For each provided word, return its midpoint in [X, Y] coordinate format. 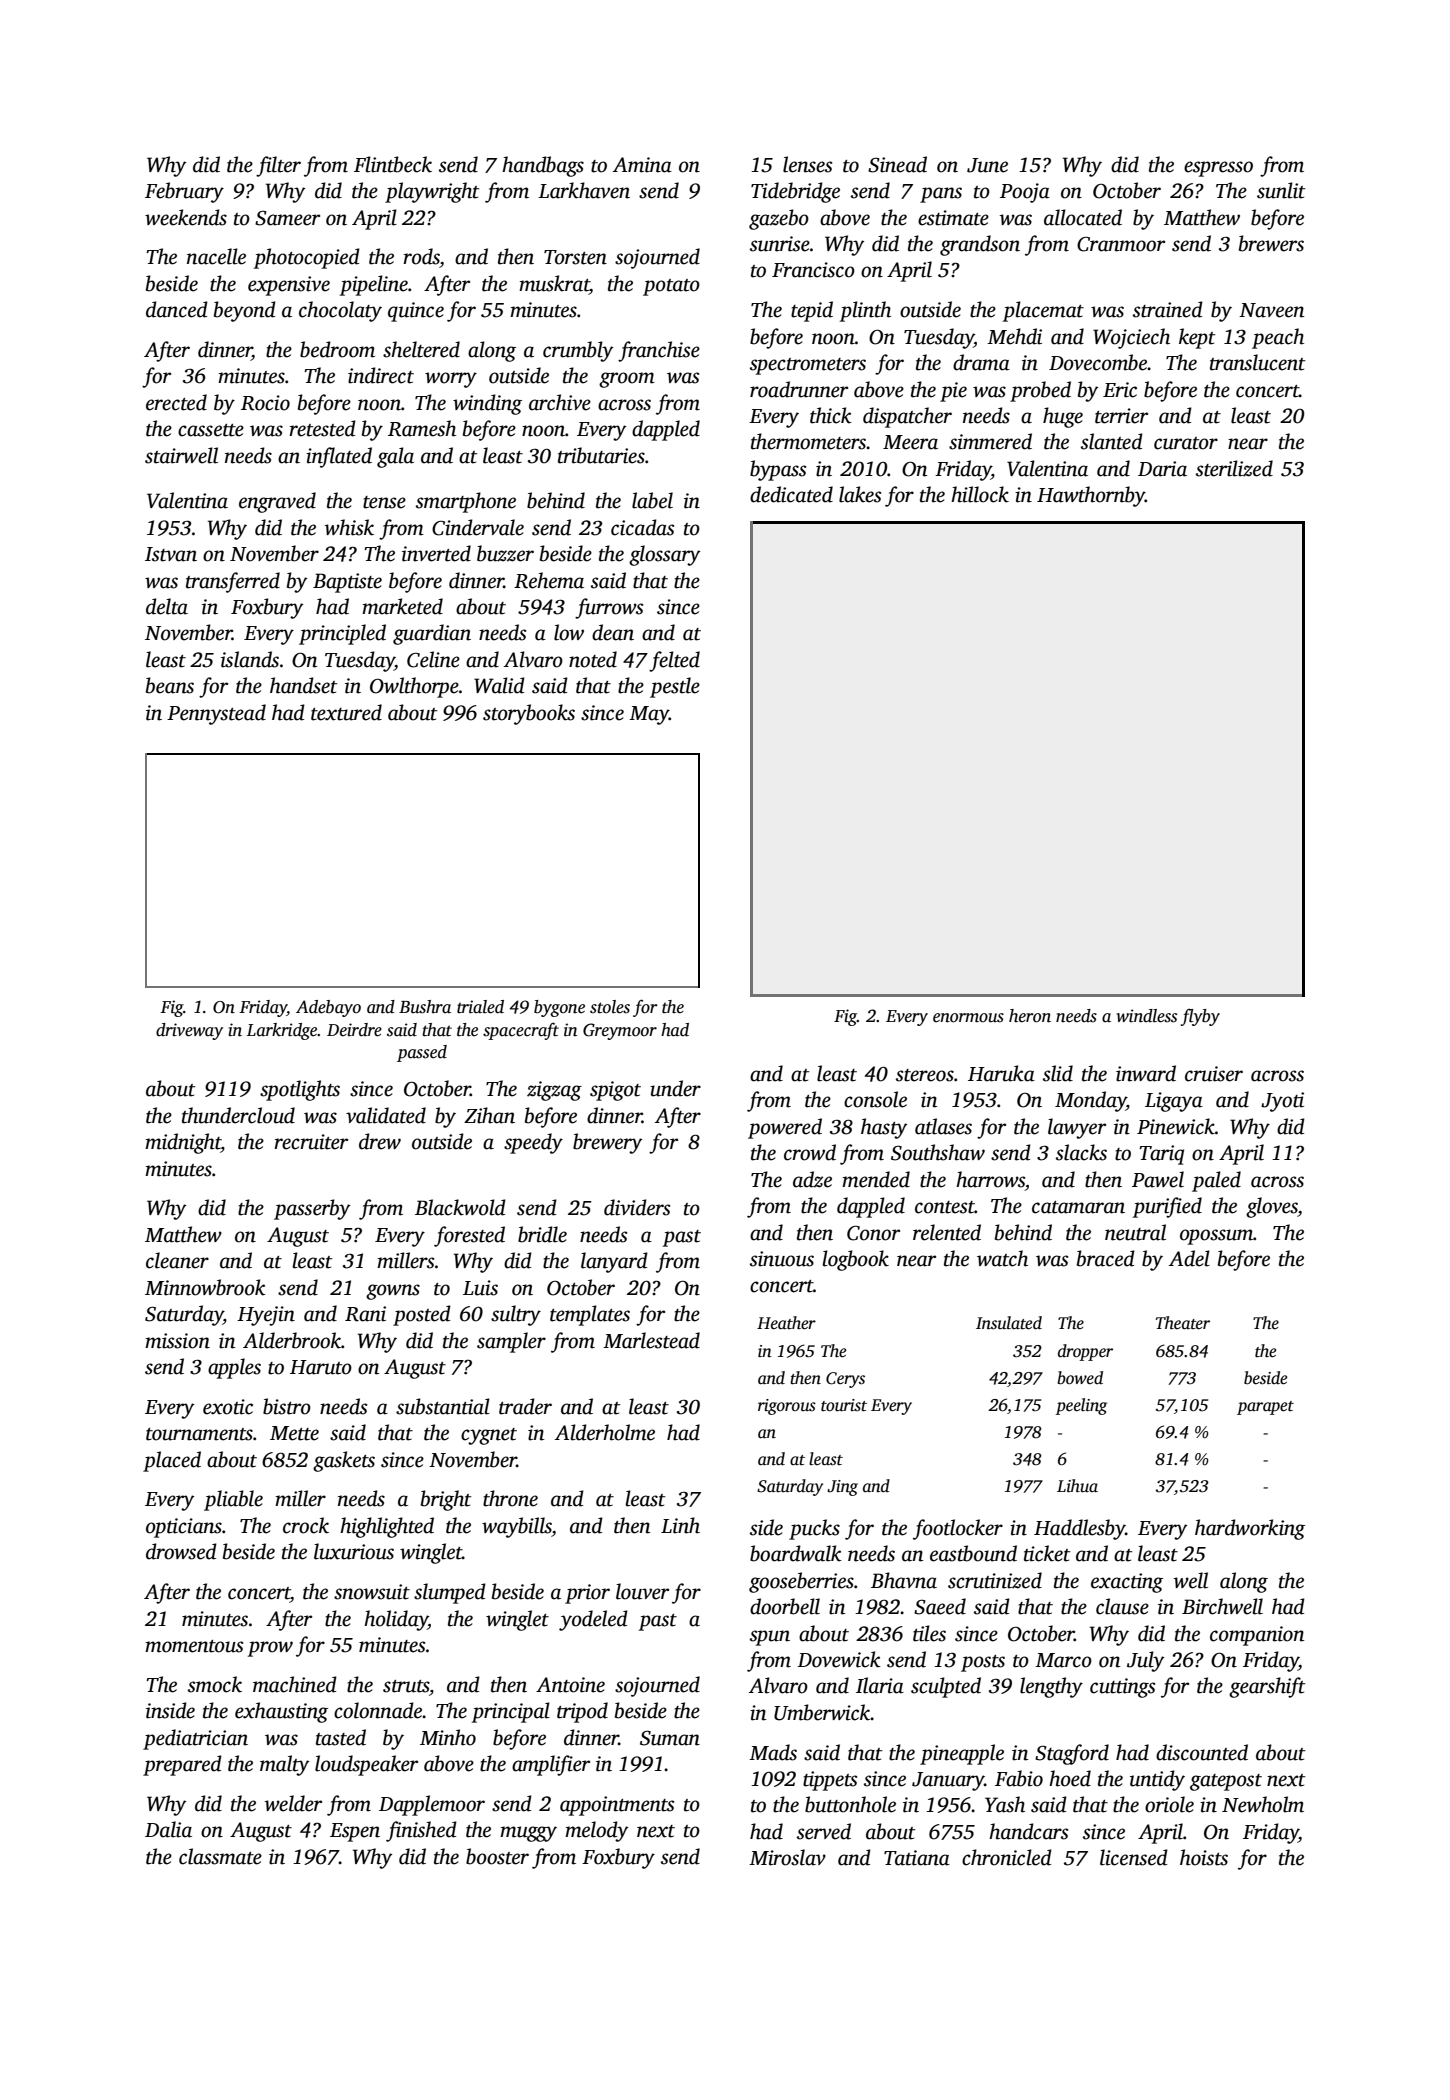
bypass [778, 470]
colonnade [378, 1710]
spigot [615, 1091]
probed [1040, 391]
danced [177, 309]
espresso [1218, 169]
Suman [670, 1738]
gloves [1272, 1207]
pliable [233, 1500]
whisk [349, 527]
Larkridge [282, 1031]
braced [1106, 1258]
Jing [842, 1488]
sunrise [780, 244]
